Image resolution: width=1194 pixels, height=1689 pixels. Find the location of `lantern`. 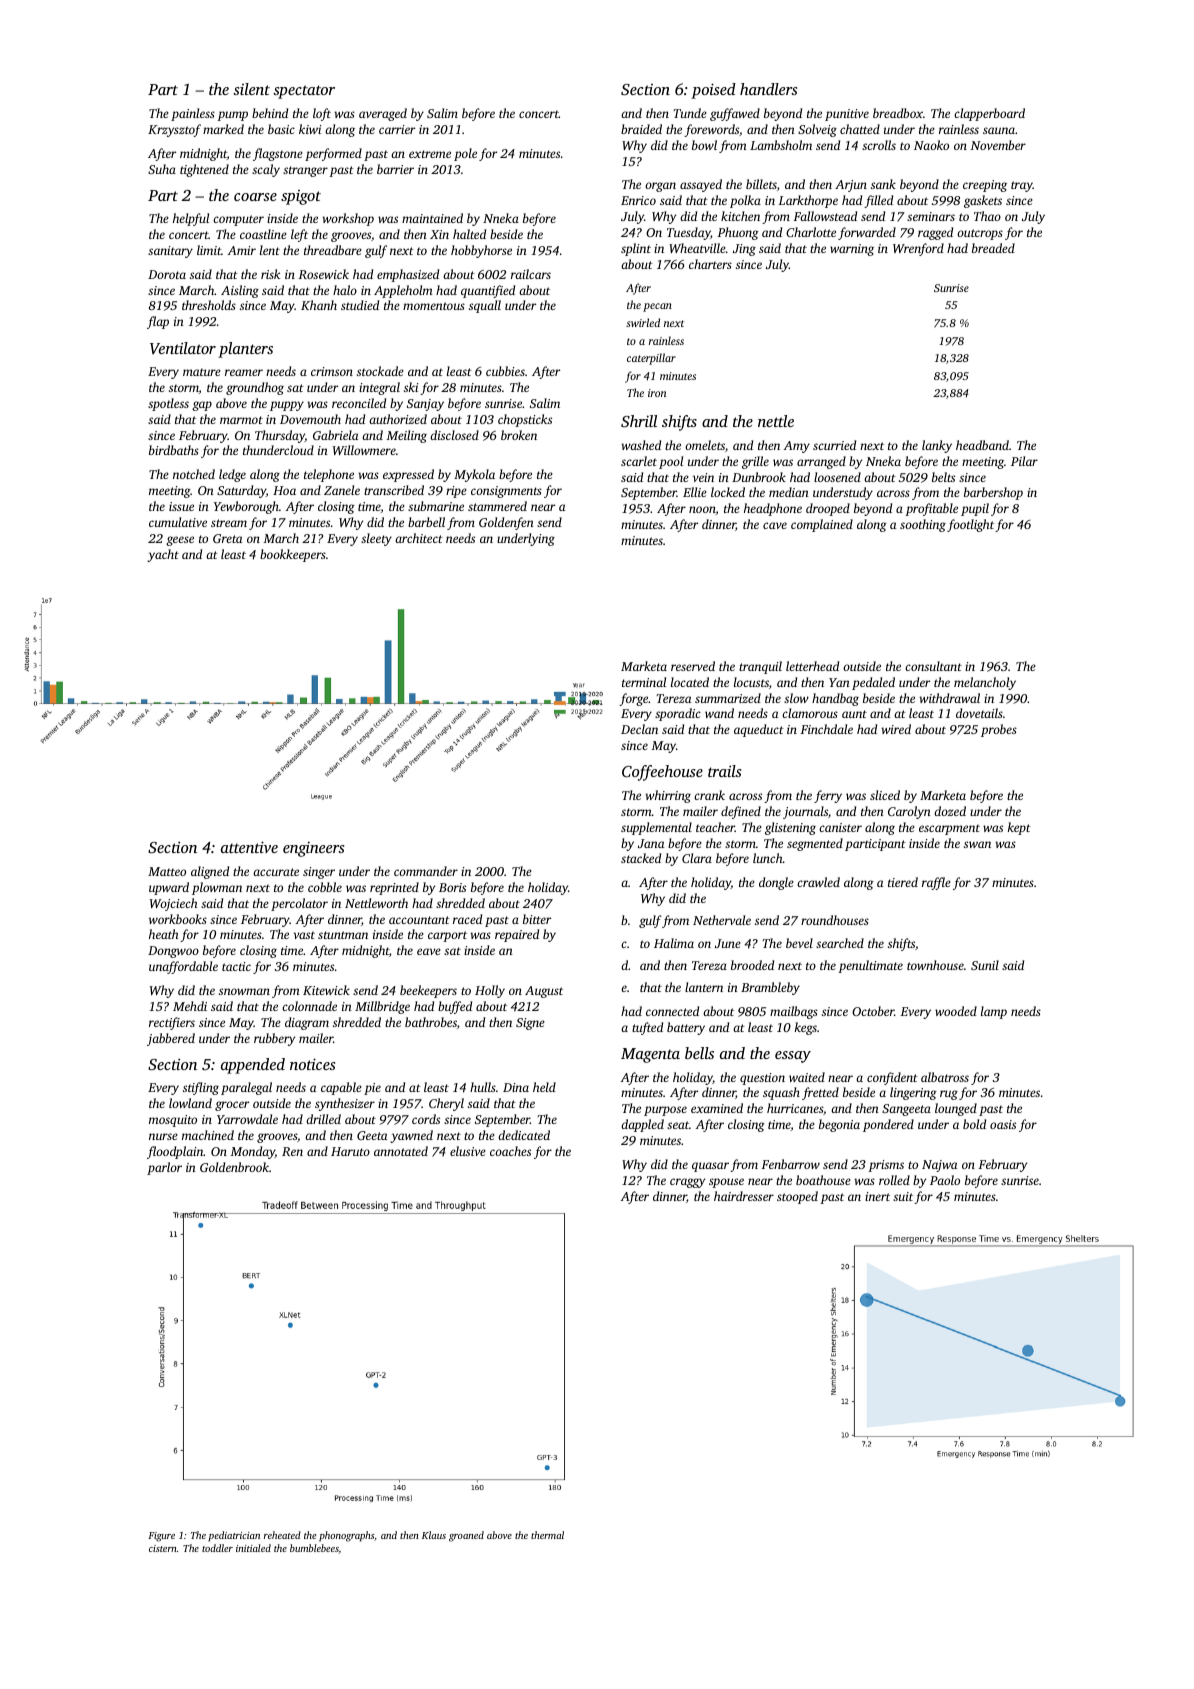

lantern is located at coordinates (704, 987).
